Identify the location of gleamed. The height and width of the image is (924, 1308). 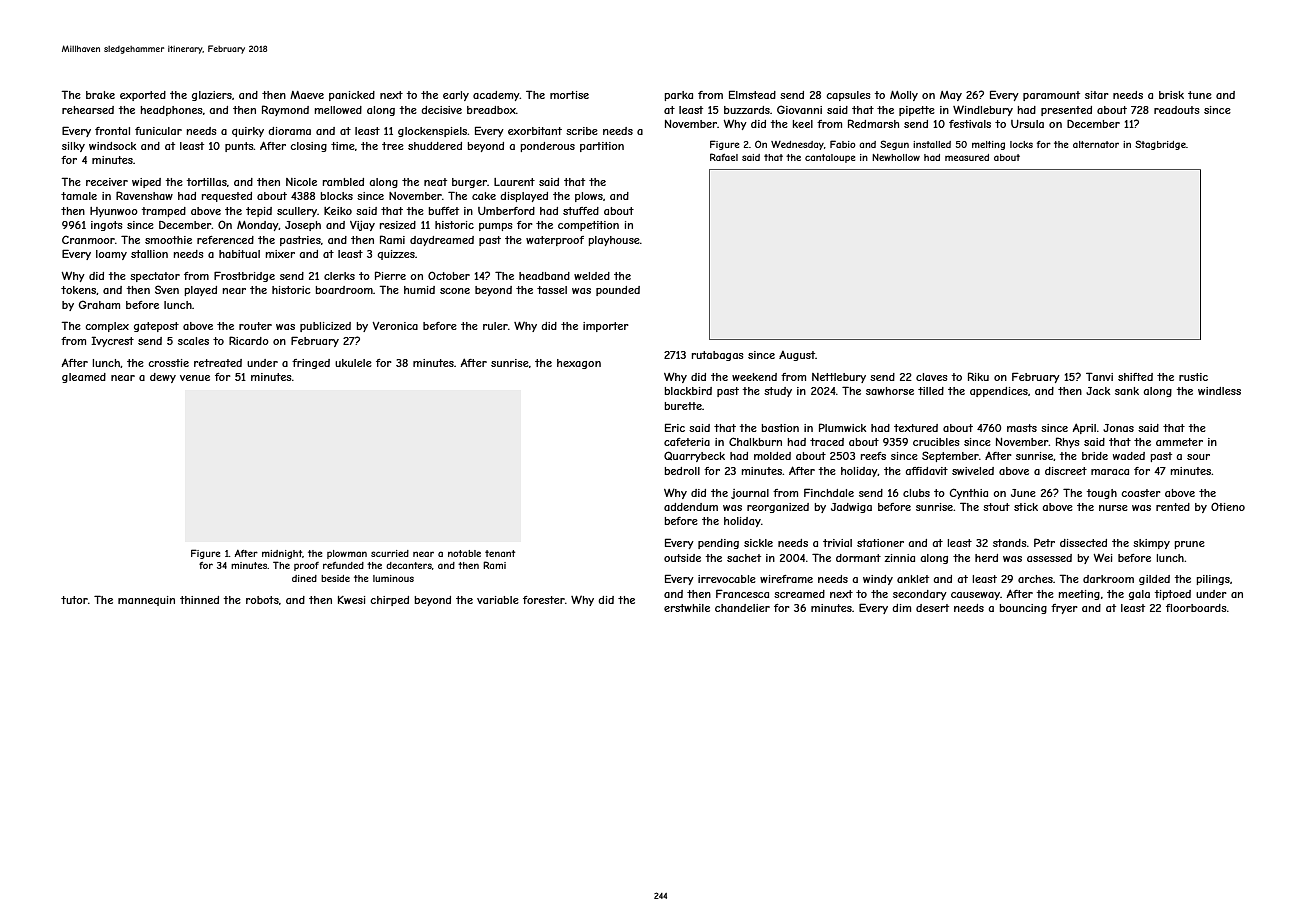
(84, 378).
